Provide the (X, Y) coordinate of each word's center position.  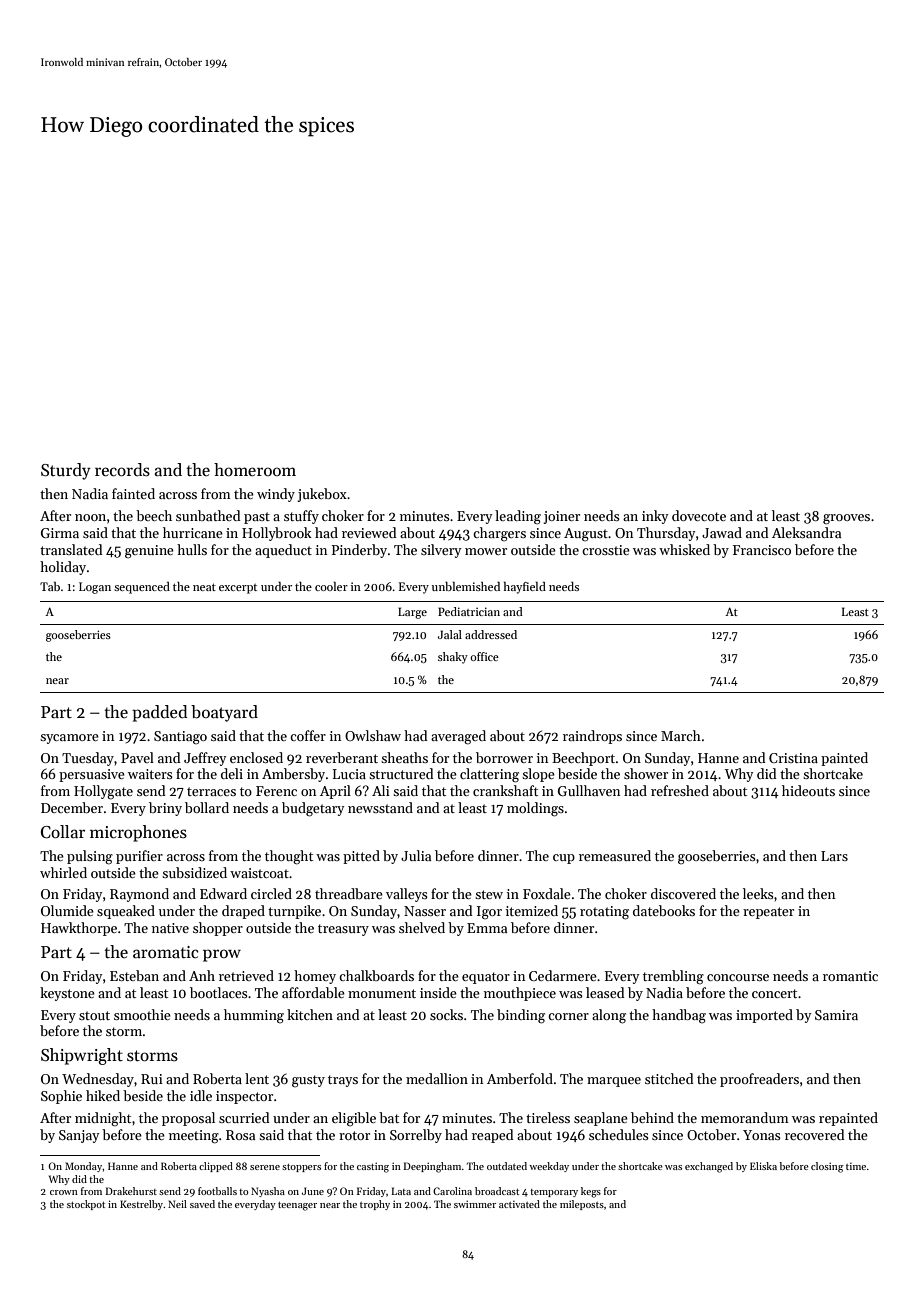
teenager (297, 1206)
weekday (549, 1167)
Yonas (762, 1135)
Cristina (793, 758)
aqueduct (283, 551)
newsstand (380, 807)
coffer (308, 735)
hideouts (808, 790)
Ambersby (293, 775)
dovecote (699, 515)
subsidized (194, 872)
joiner (561, 517)
